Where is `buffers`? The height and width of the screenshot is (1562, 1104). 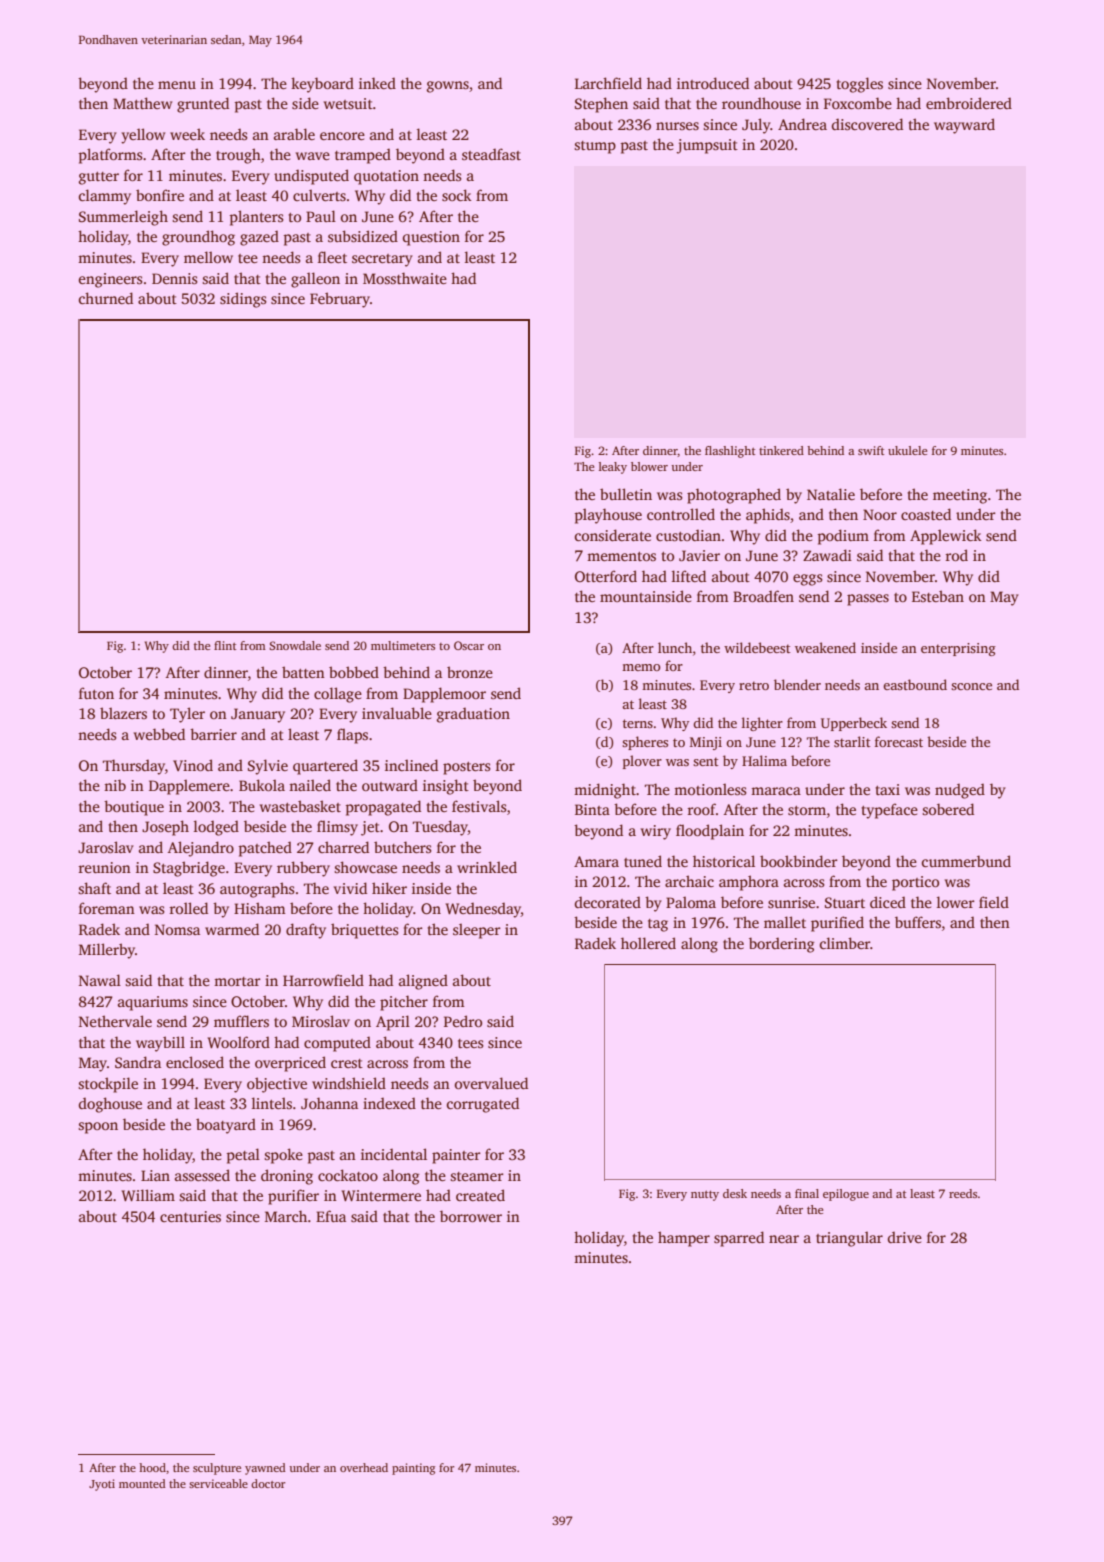 buffers is located at coordinates (918, 922).
